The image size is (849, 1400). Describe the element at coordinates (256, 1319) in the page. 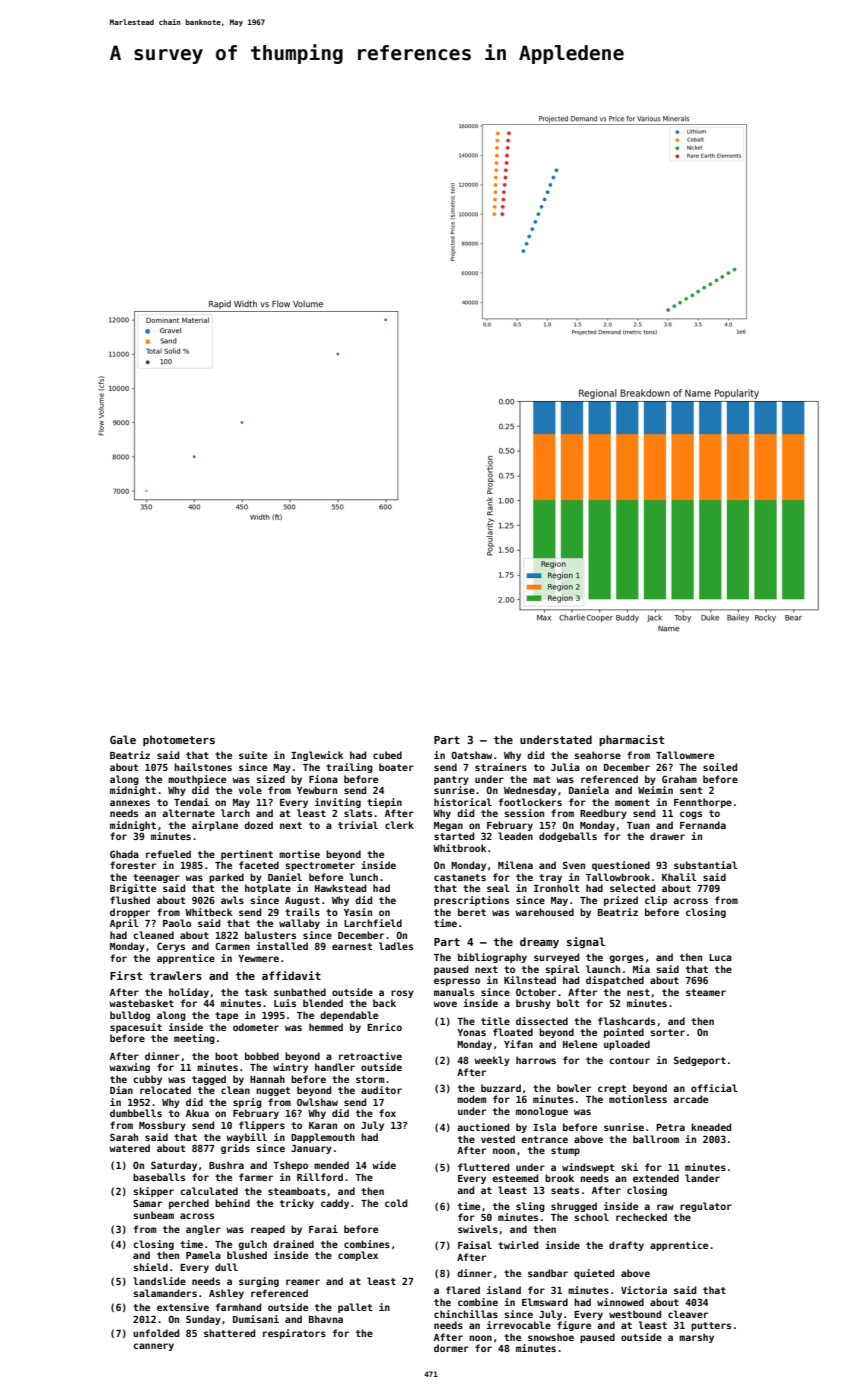

I see `Dumisani` at that location.
